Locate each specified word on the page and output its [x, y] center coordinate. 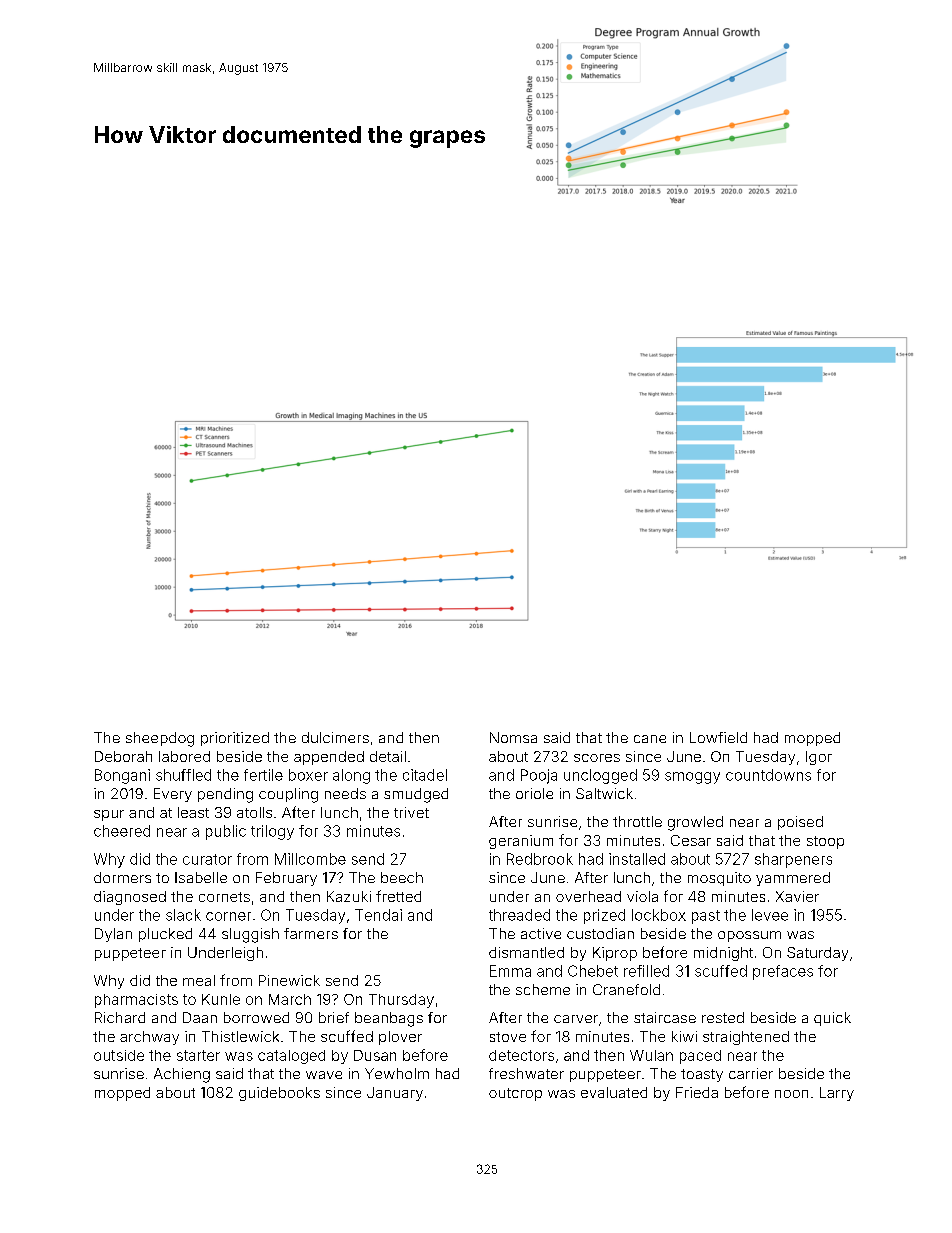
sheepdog [160, 739]
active [541, 933]
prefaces [783, 972]
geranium [521, 842]
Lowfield [718, 737]
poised [800, 823]
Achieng [182, 1075]
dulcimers [335, 737]
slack [183, 915]
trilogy [272, 832]
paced [700, 1057]
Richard [120, 1017]
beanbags [389, 1019]
